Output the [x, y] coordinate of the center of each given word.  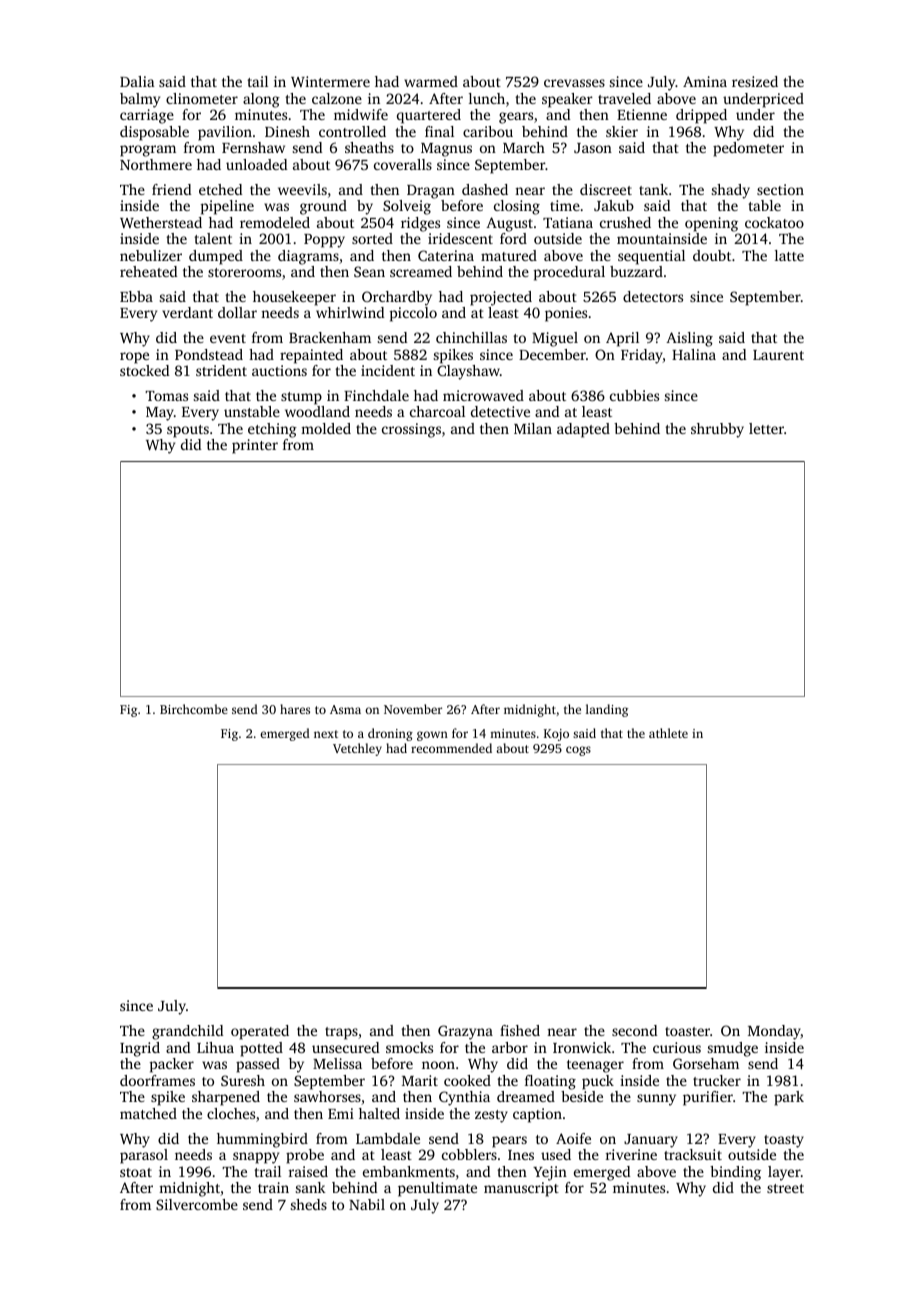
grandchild [187, 1032]
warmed [431, 81]
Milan [533, 428]
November [413, 709]
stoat [136, 1172]
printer [255, 446]
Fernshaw [253, 147]
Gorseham [706, 1063]
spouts [188, 431]
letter [766, 428]
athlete [668, 733]
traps [341, 1033]
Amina [705, 81]
